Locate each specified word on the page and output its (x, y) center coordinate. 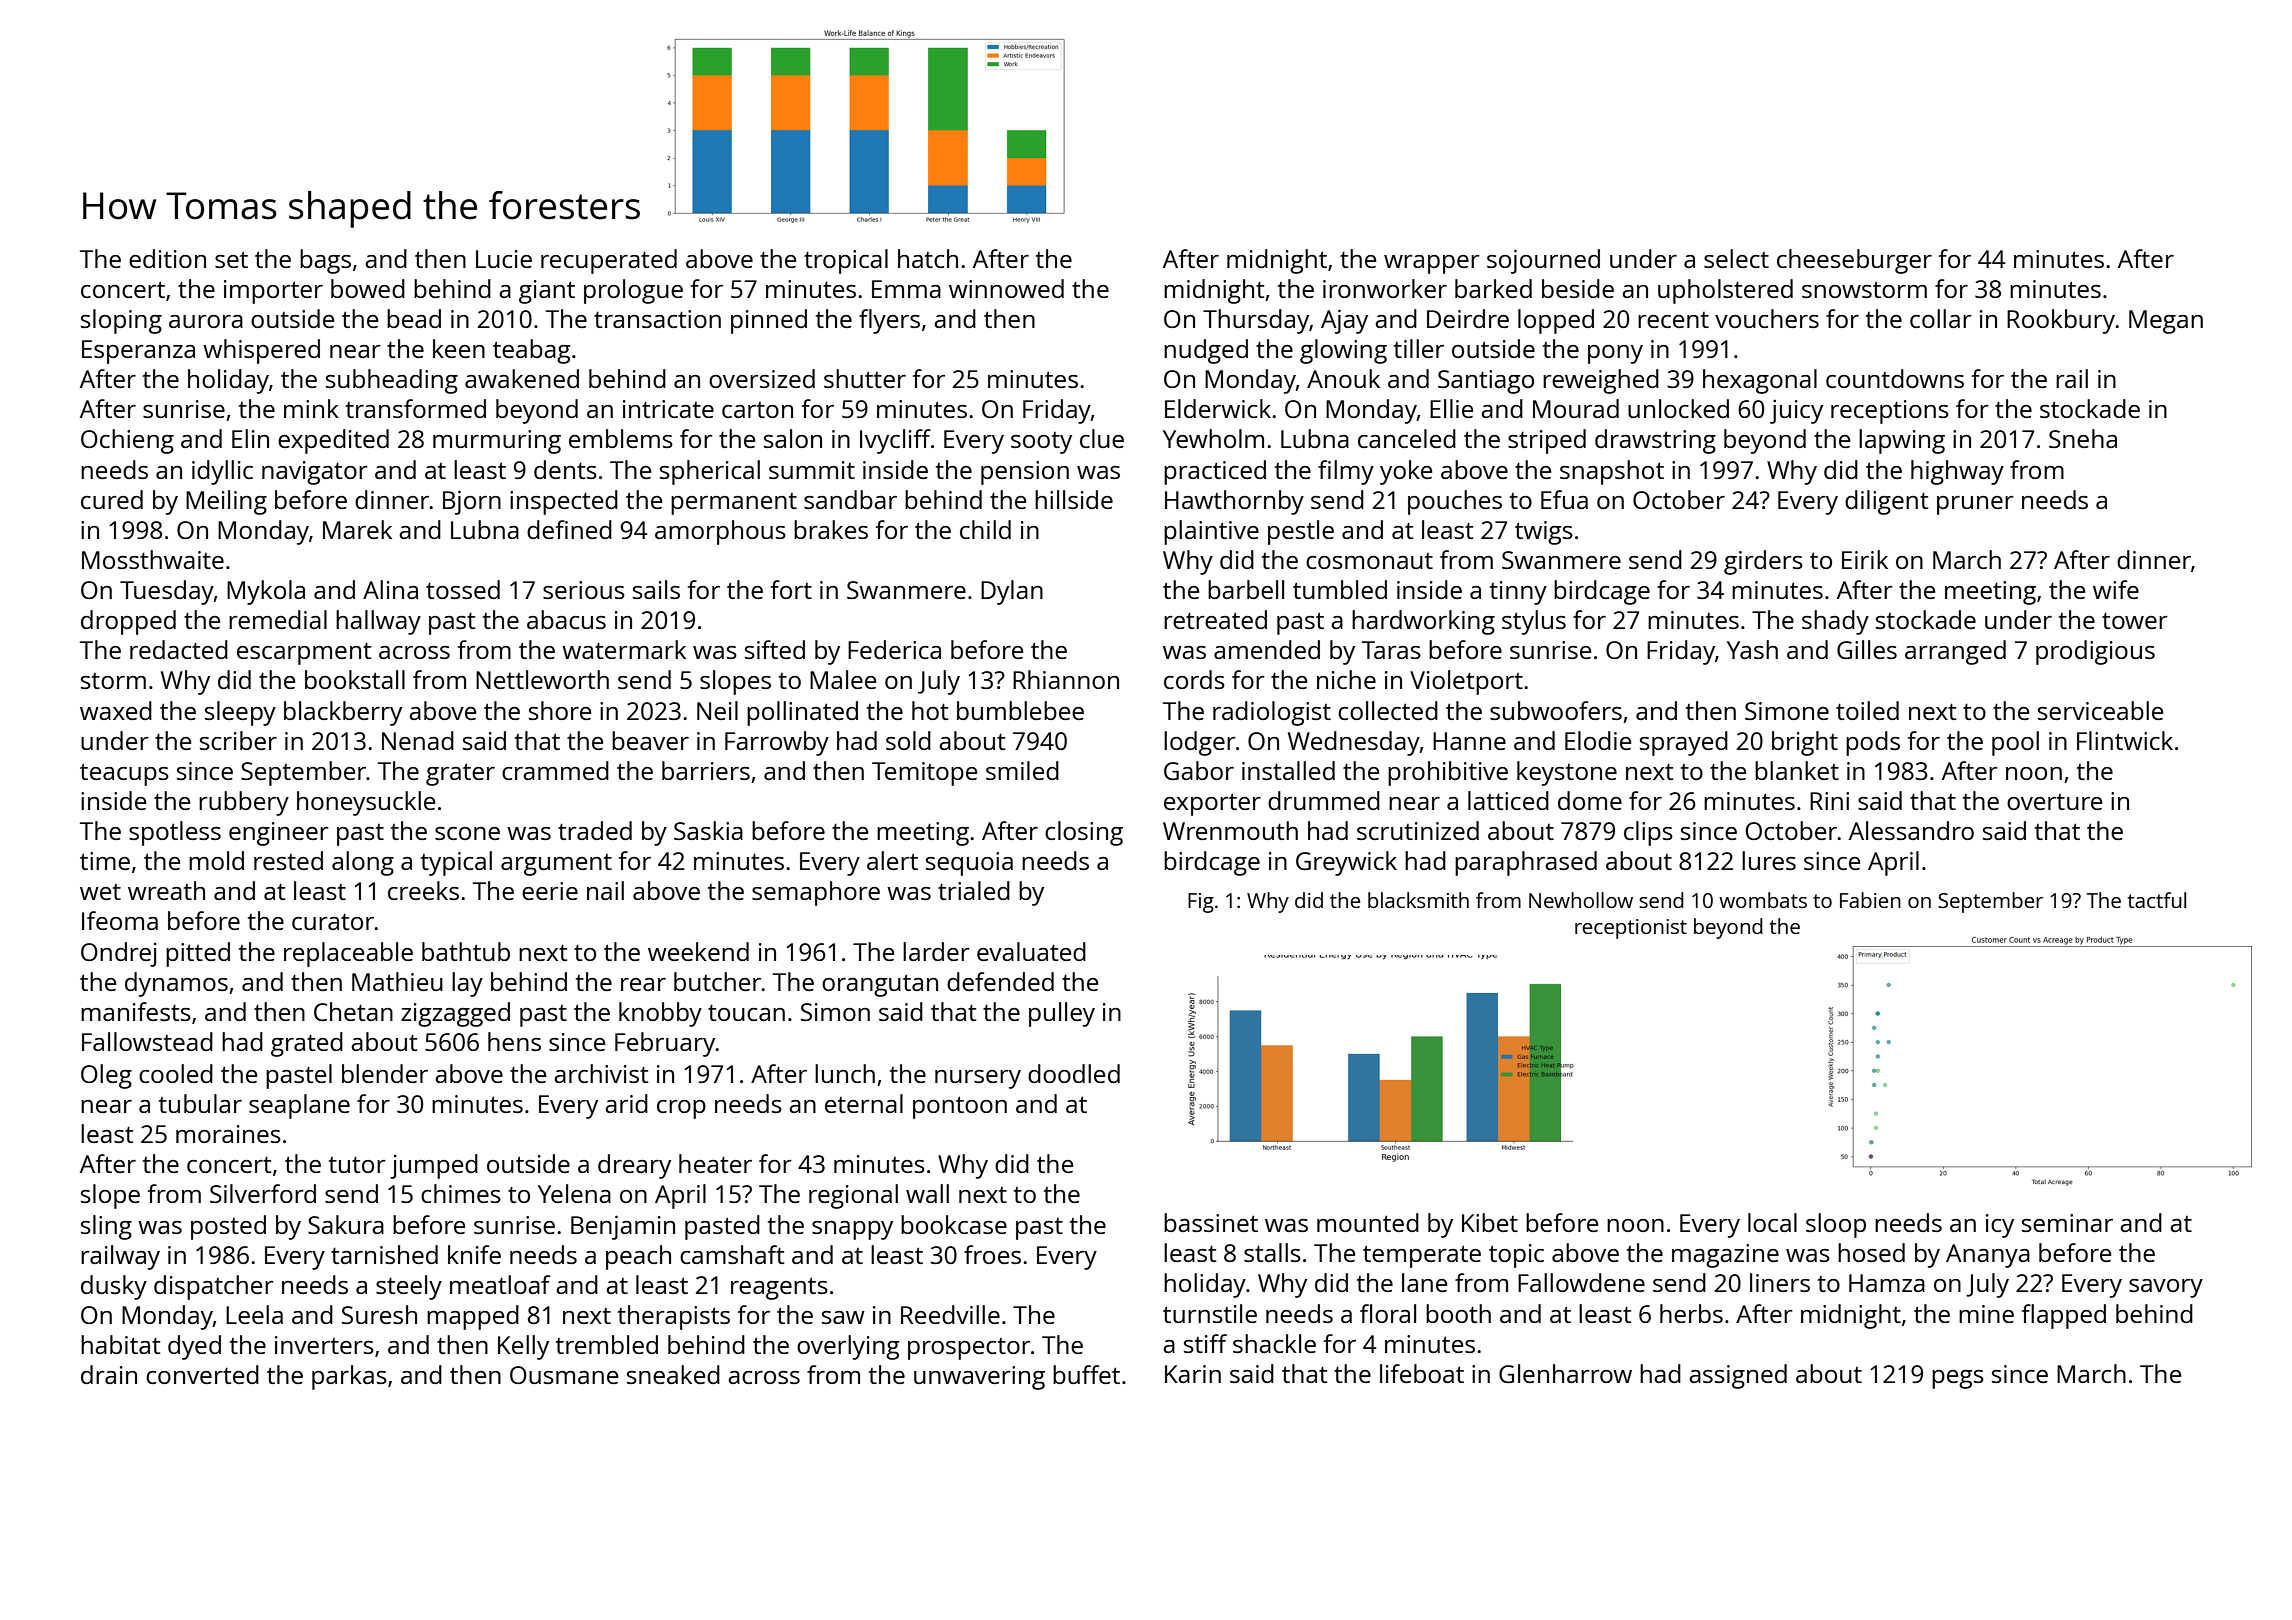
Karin (1193, 1374)
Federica (894, 649)
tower (2135, 620)
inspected (564, 502)
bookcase (954, 1224)
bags (325, 261)
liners (1780, 1282)
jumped (434, 1166)
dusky (114, 1287)
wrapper (1432, 264)
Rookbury (2061, 321)
